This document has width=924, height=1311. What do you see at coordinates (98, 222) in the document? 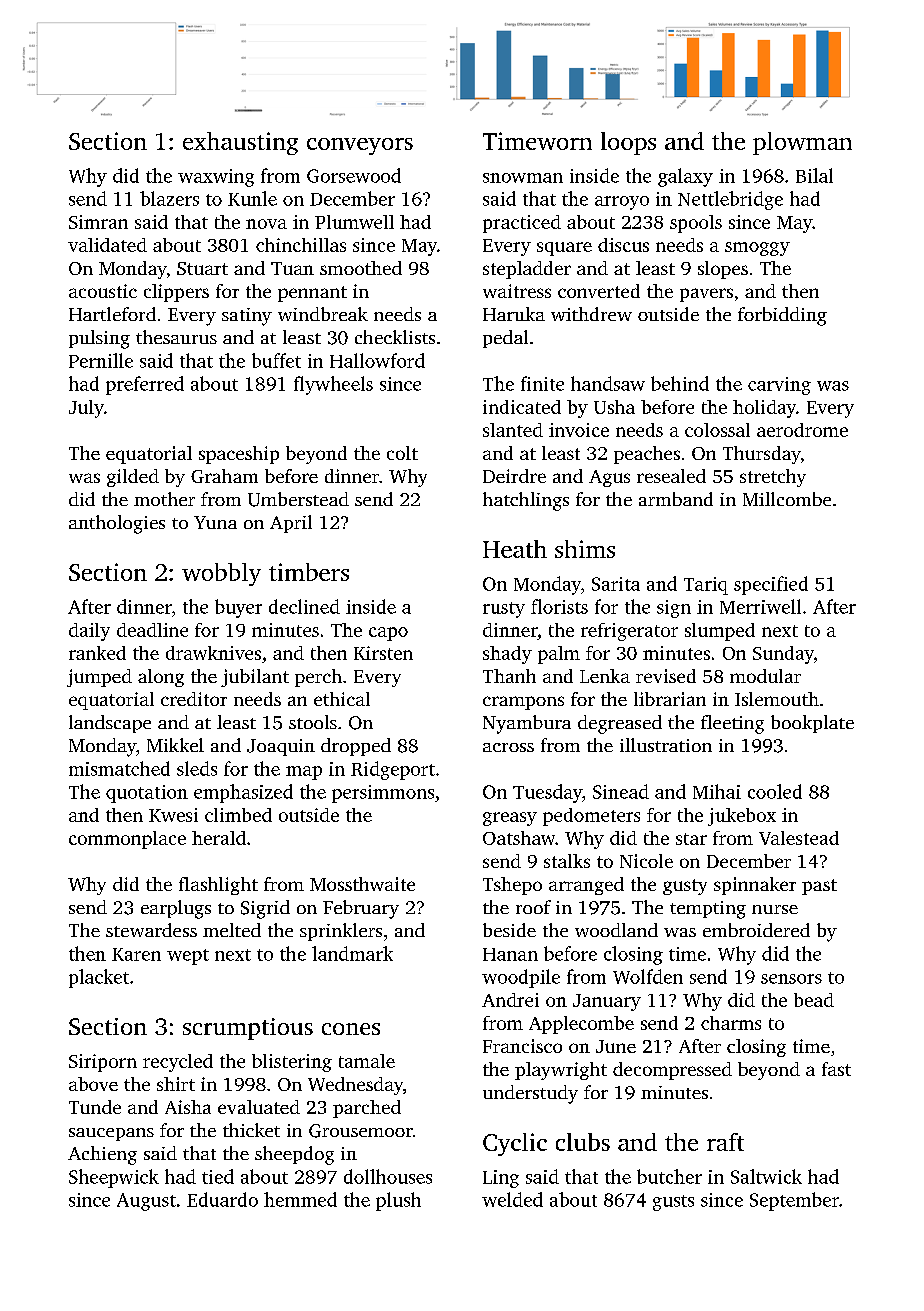
I see `Simran` at bounding box center [98, 222].
